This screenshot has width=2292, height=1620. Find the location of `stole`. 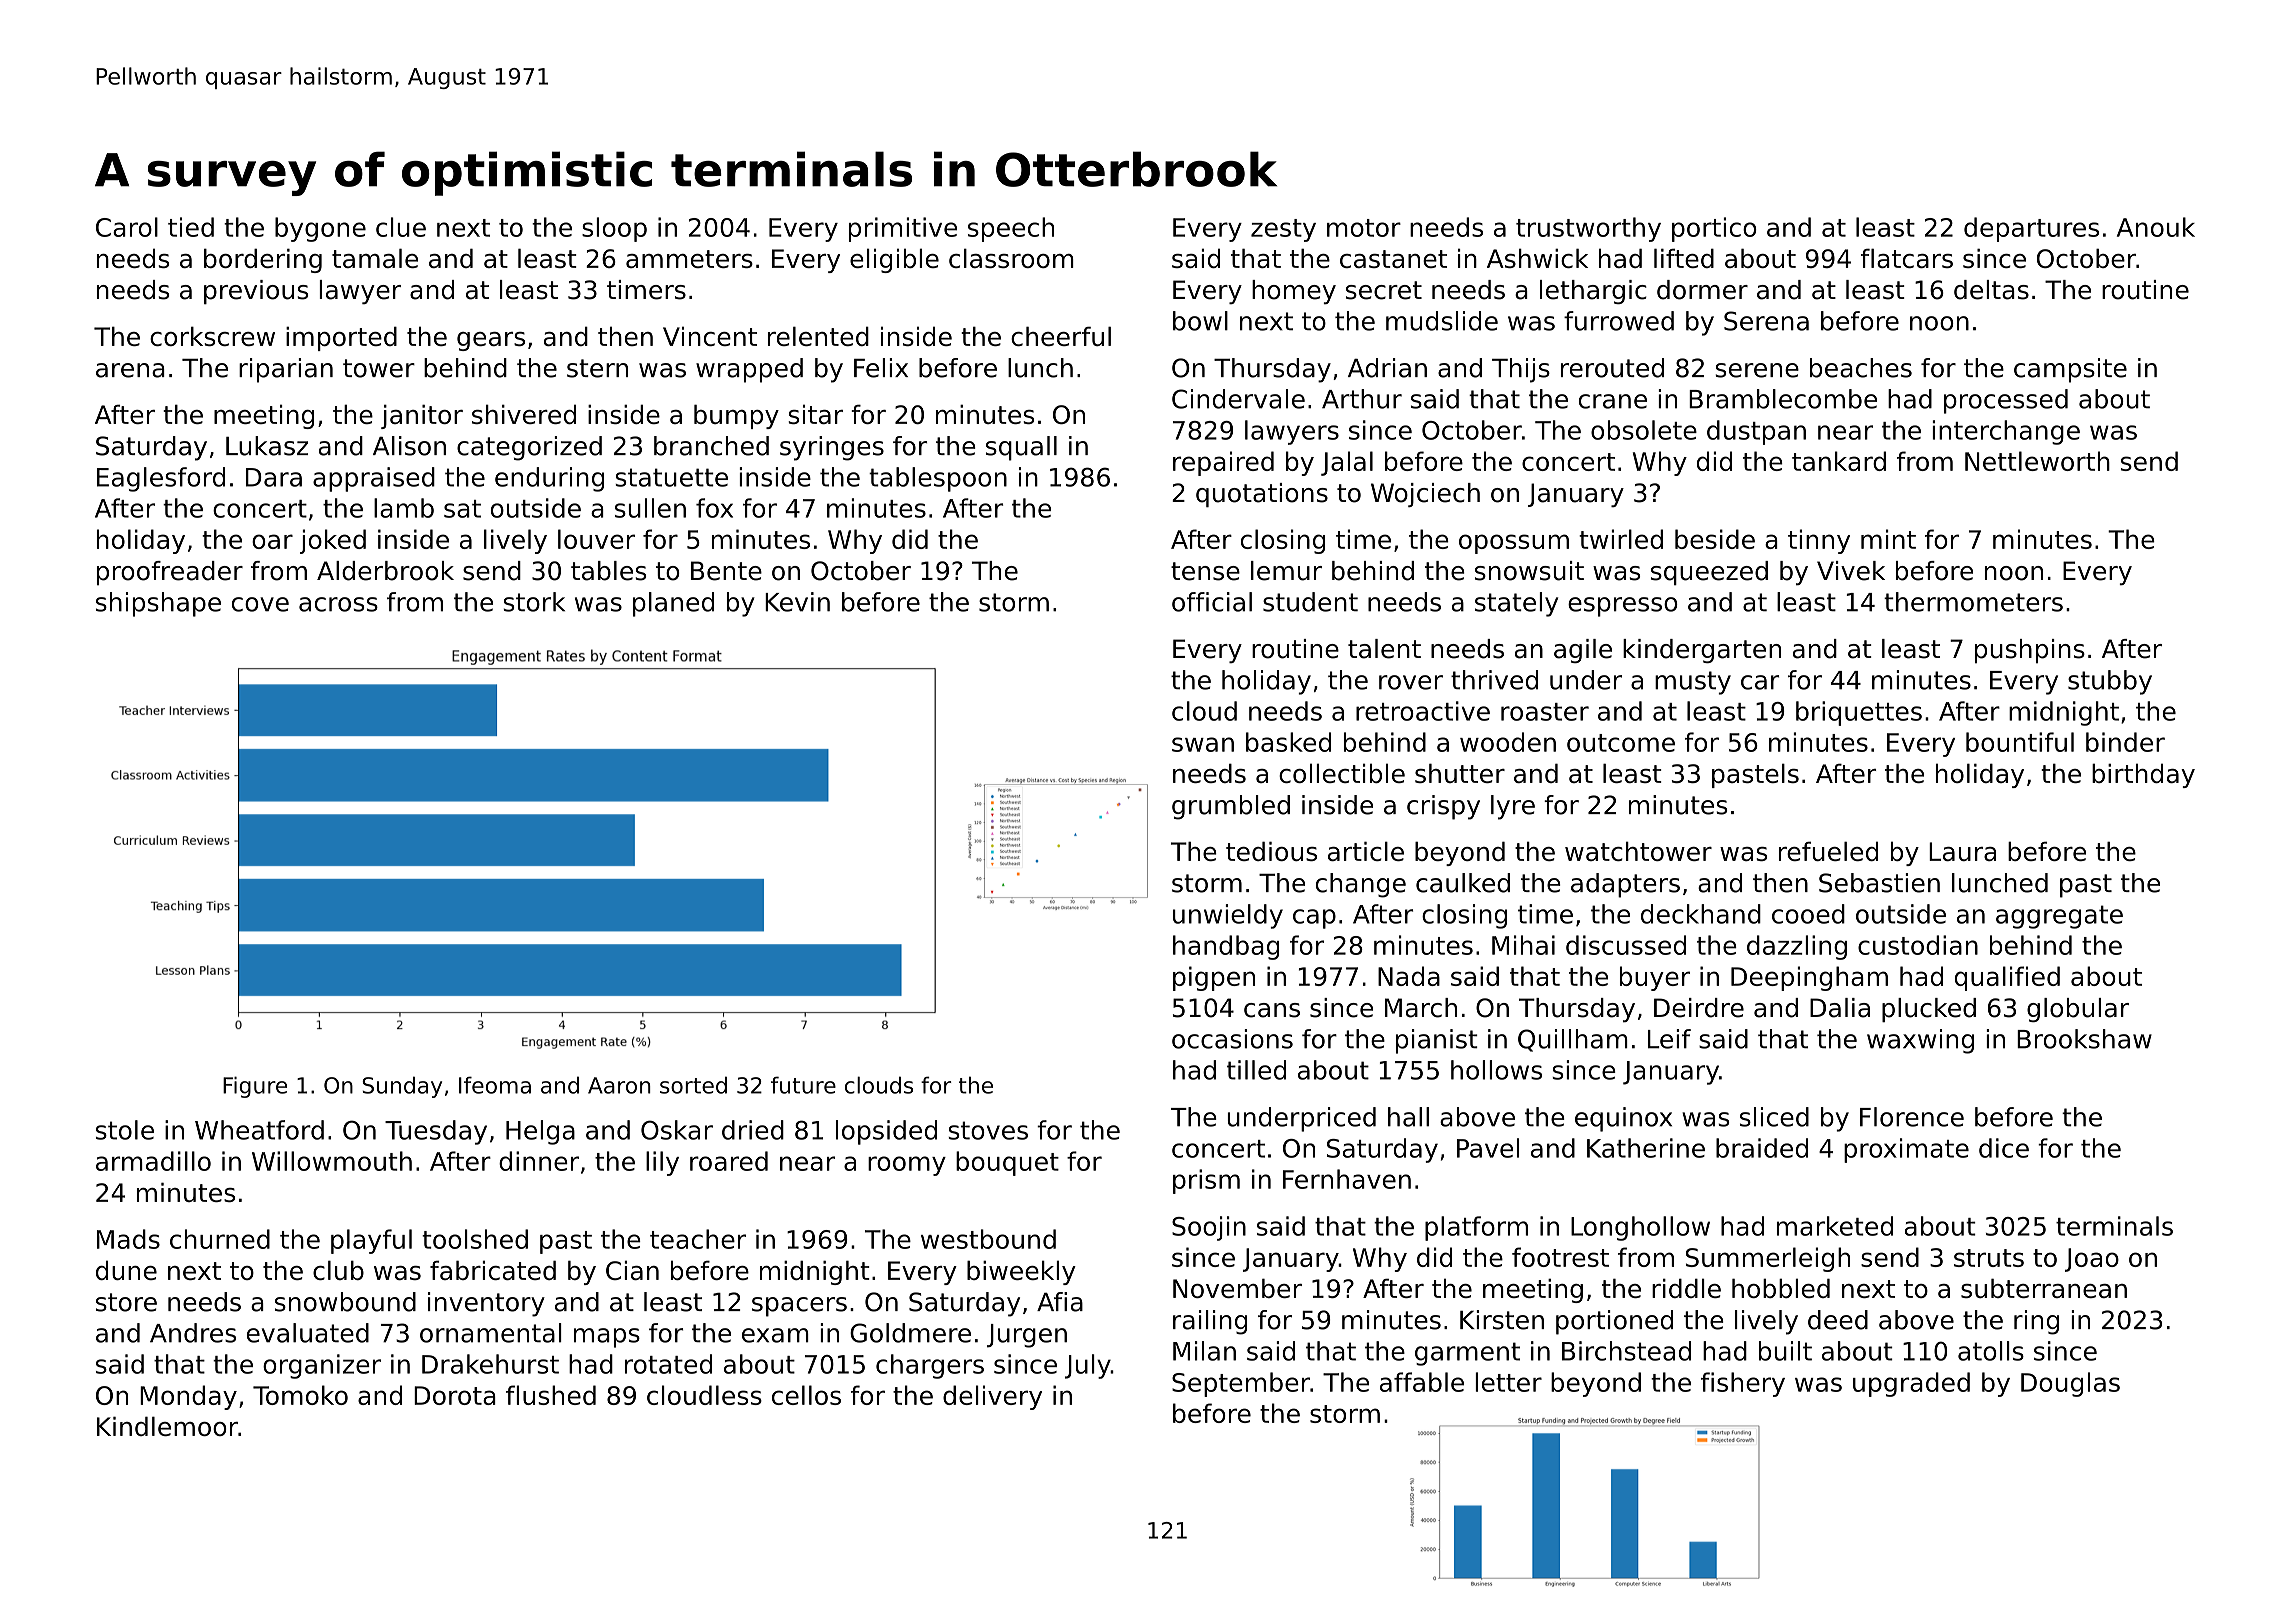

stole is located at coordinates (125, 1130).
